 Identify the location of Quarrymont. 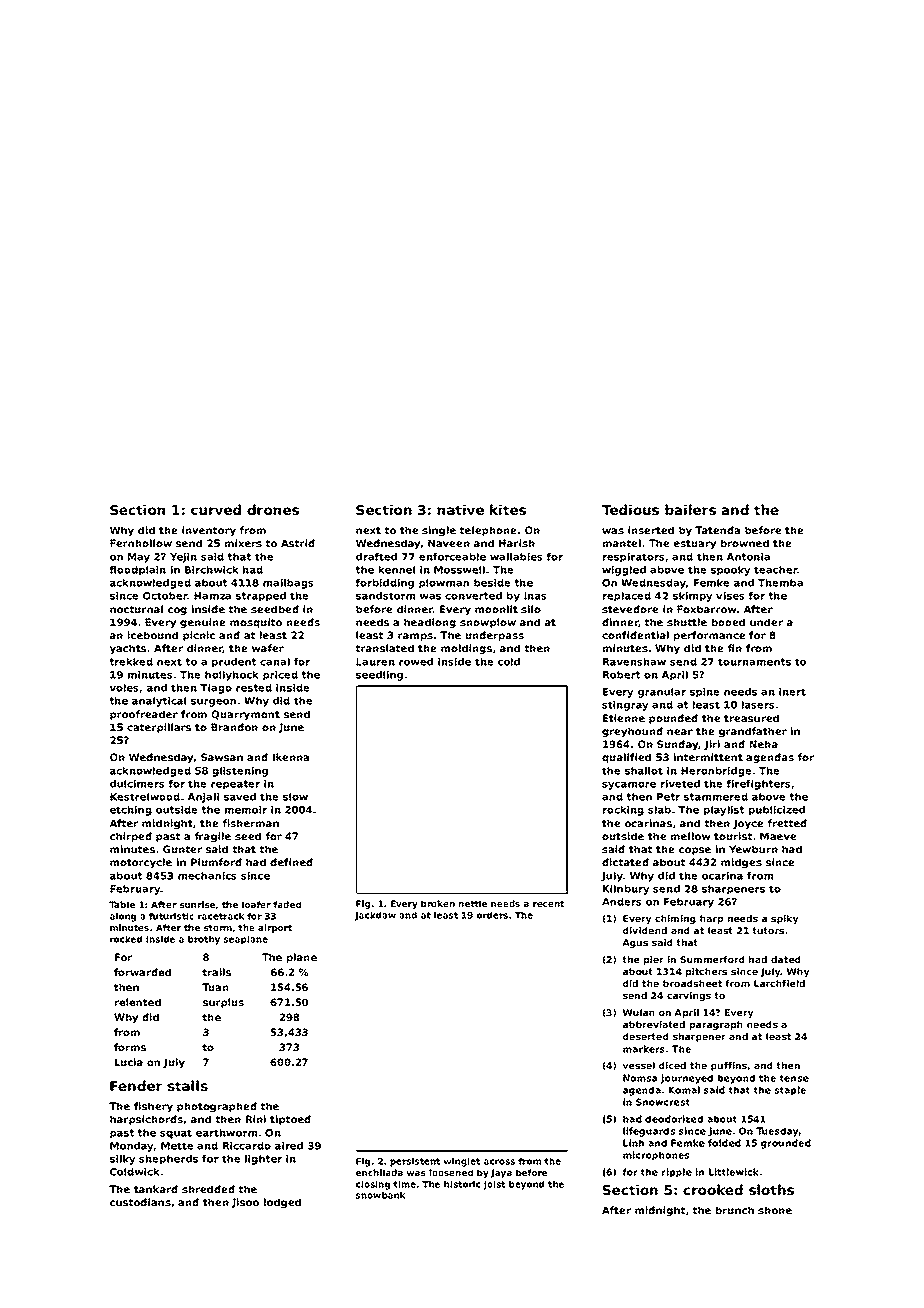
(245, 715).
